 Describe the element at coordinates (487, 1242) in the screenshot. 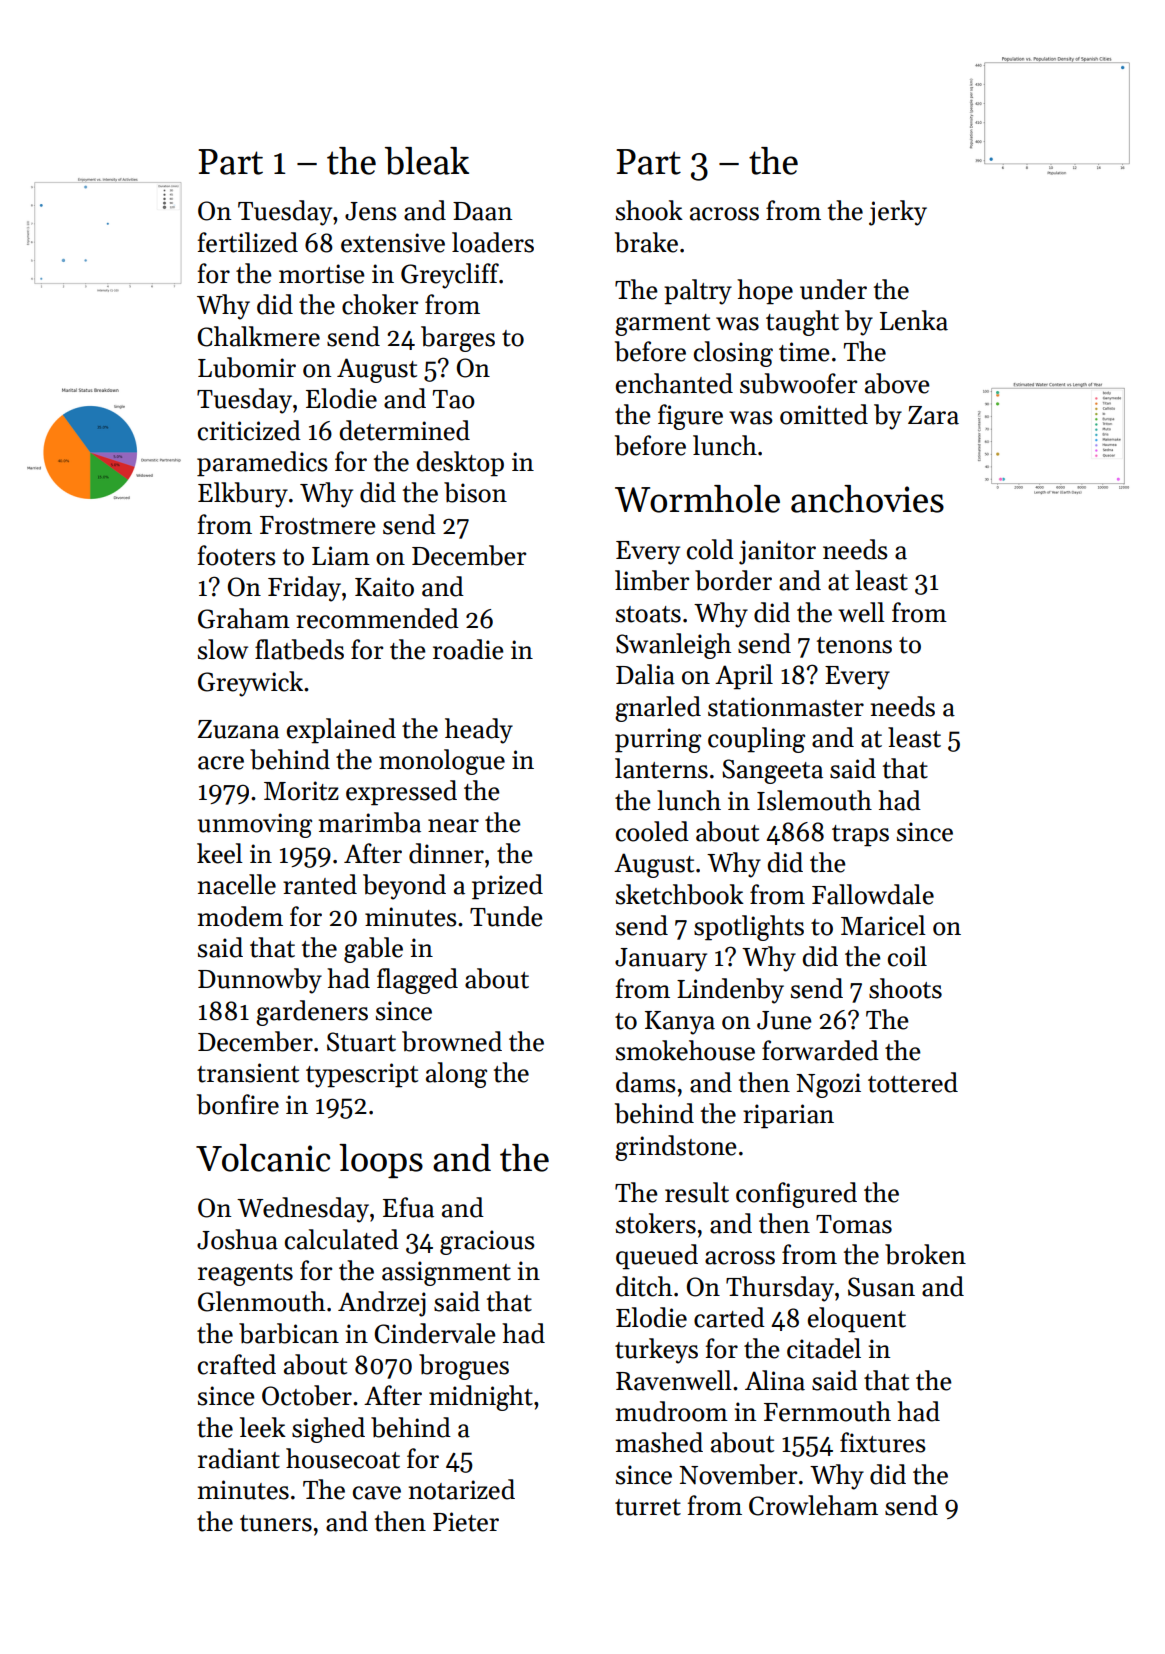

I see `gracious` at that location.
